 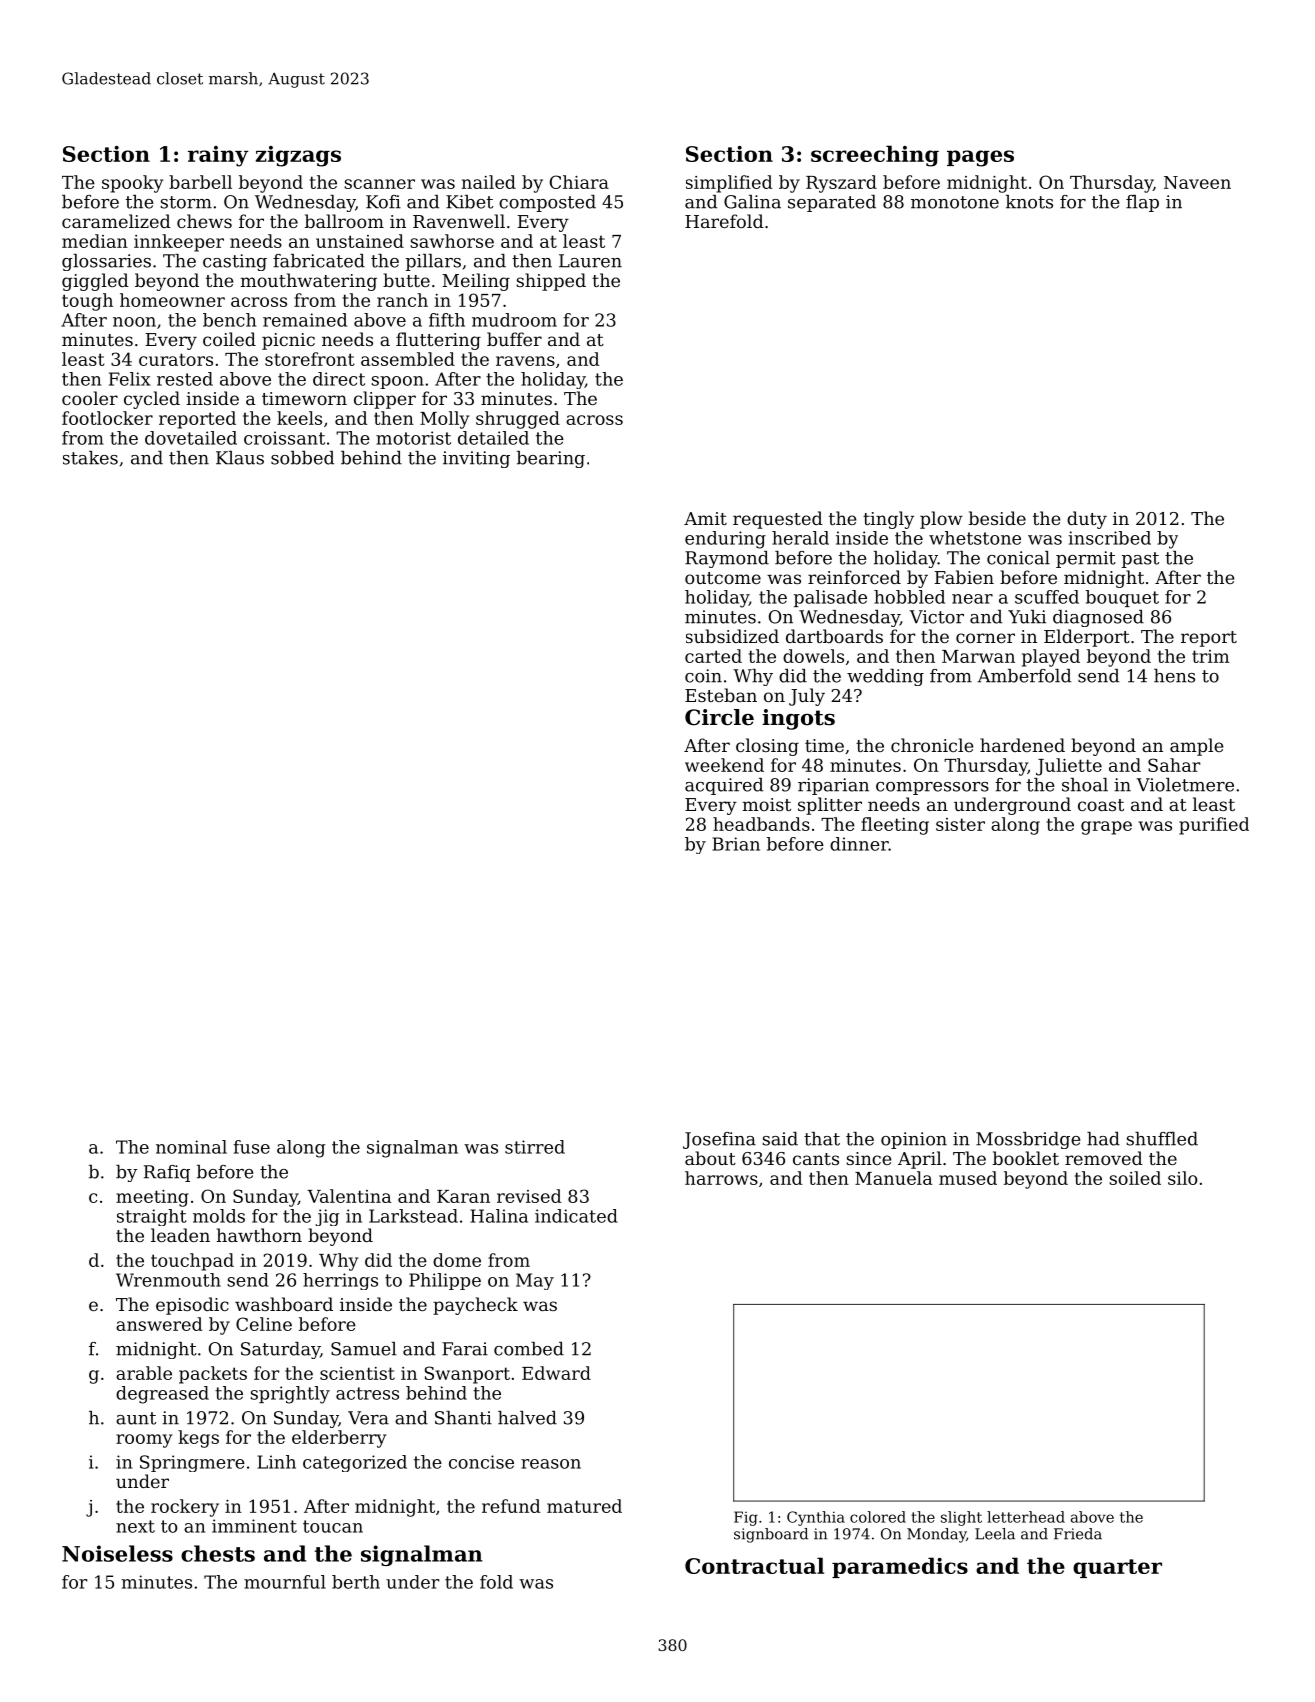 I want to click on Brian, so click(x=736, y=844).
